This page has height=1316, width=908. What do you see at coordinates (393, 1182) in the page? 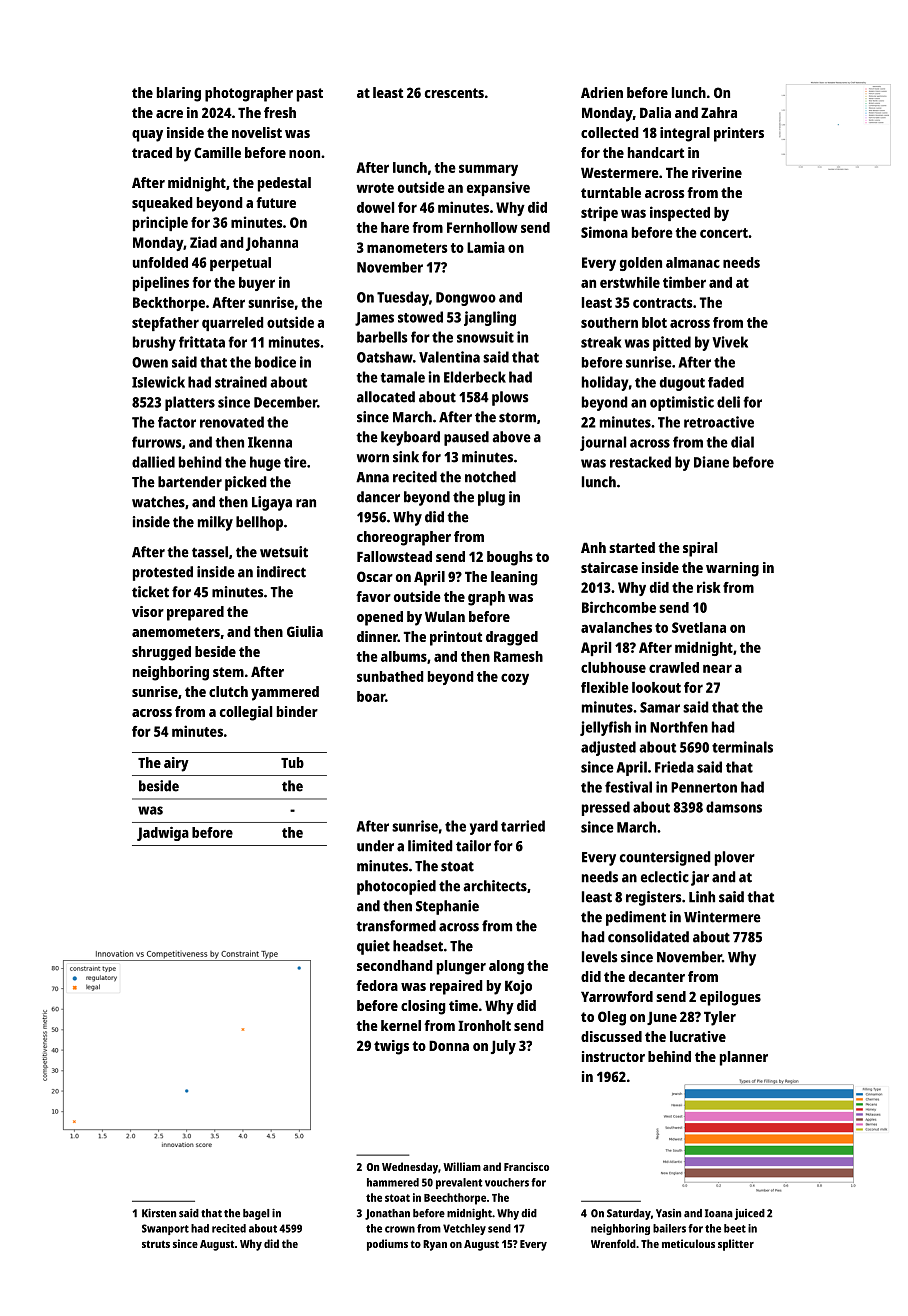
I see `hammered` at bounding box center [393, 1182].
